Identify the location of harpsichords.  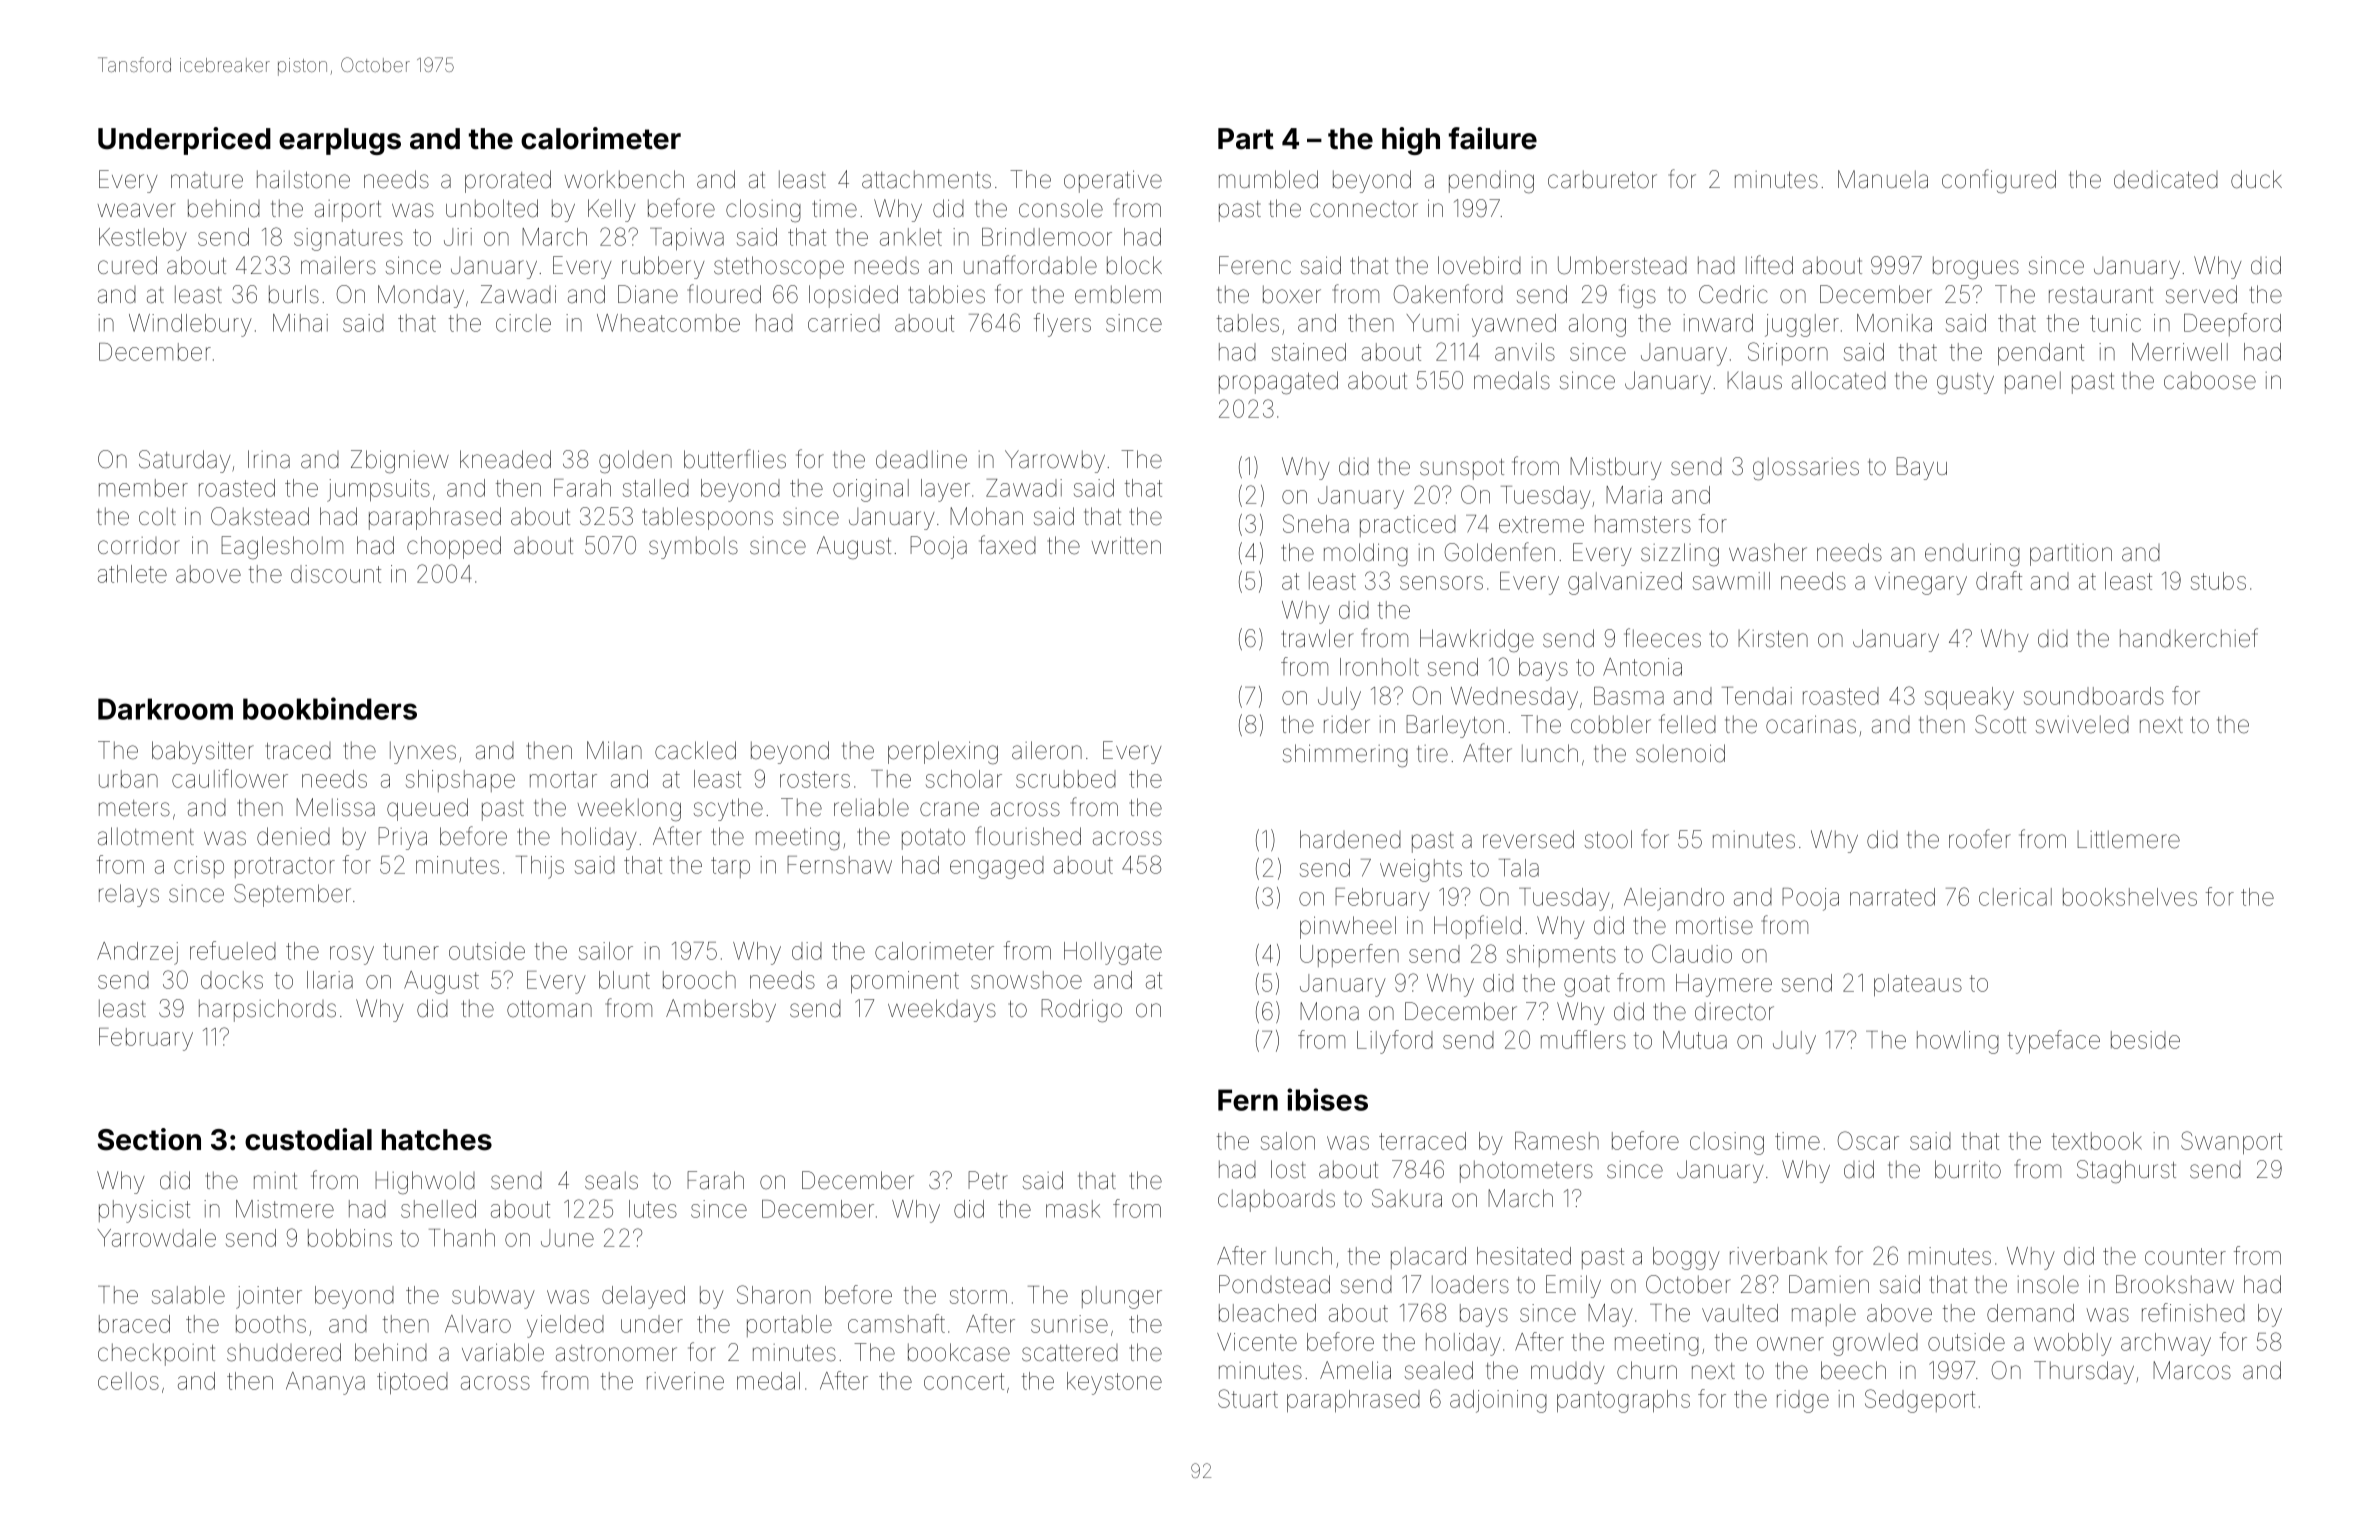
(267, 1010).
